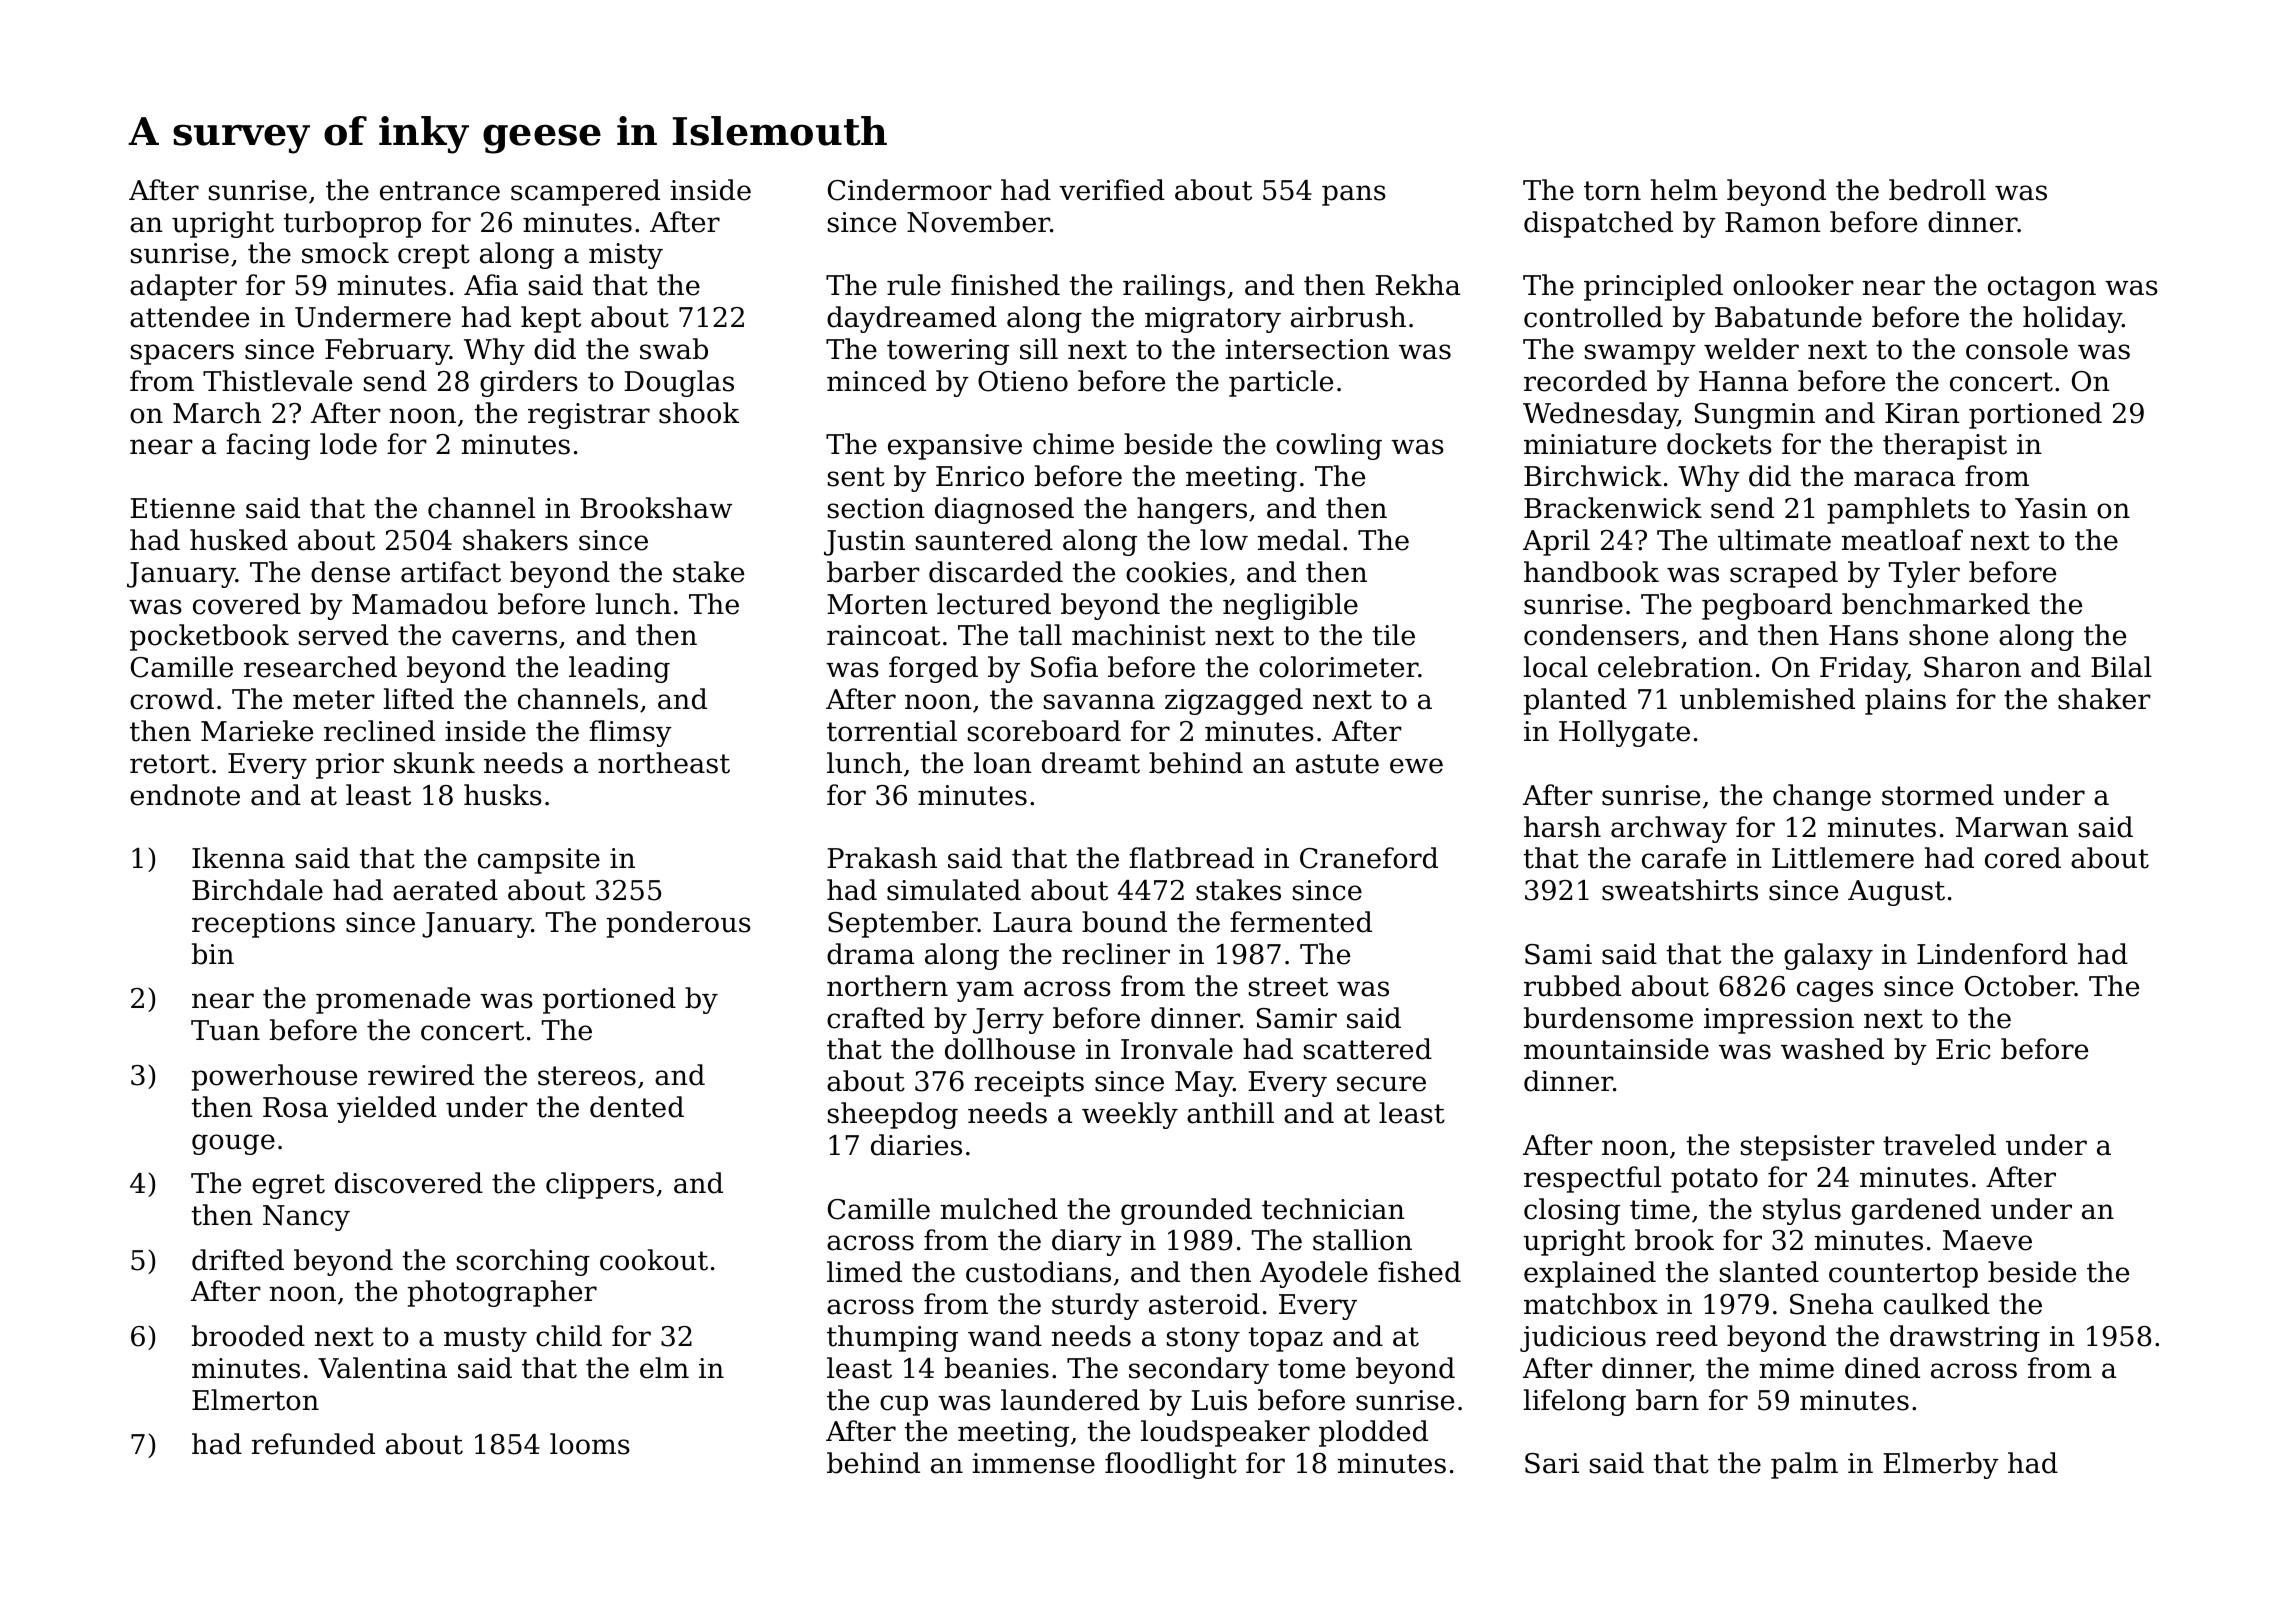 This document has height=1620, width=2292. I want to click on bedroll, so click(1937, 190).
